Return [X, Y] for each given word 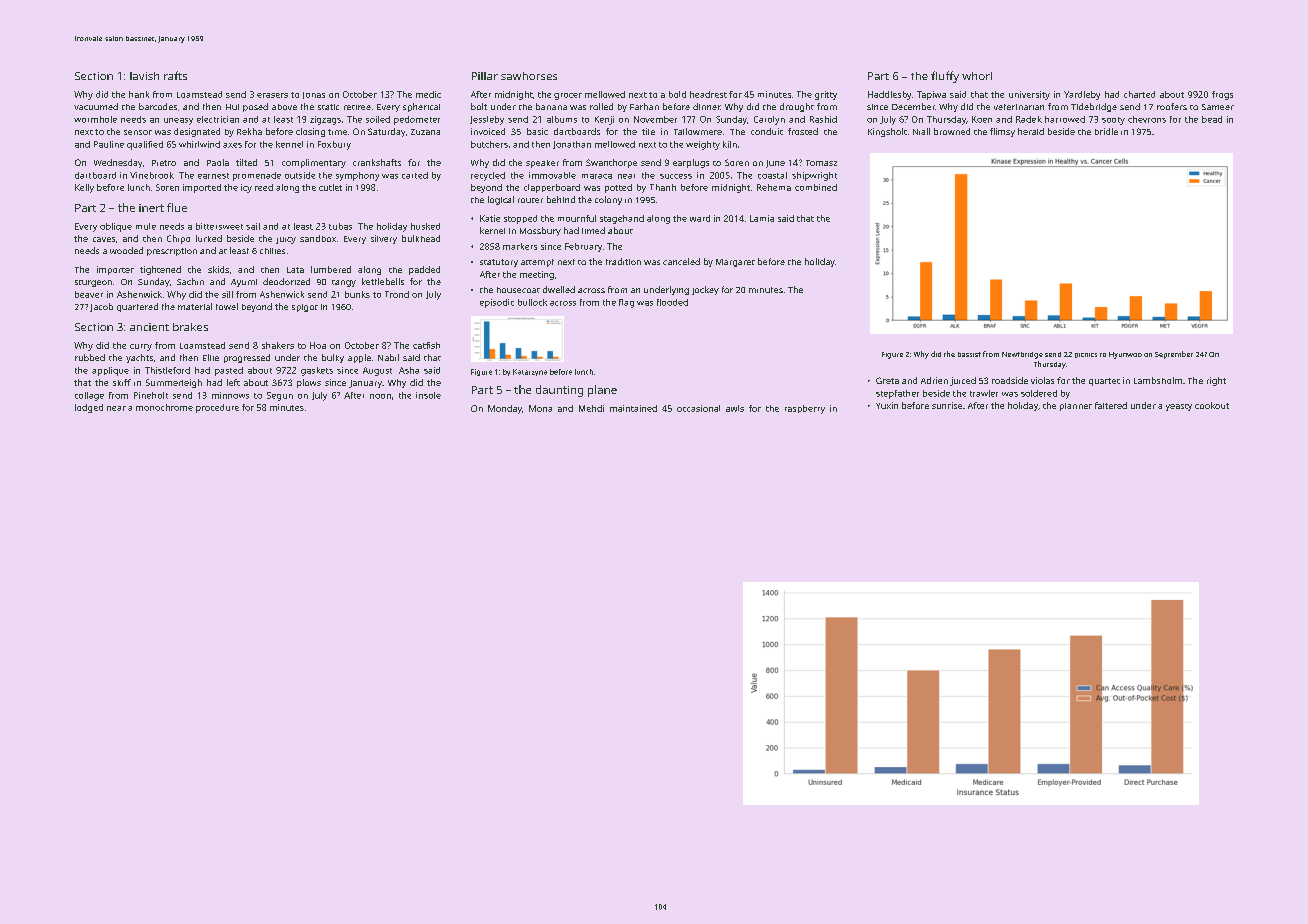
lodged [89, 408]
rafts [175, 75]
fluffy [945, 77]
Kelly [84, 188]
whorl [977, 76]
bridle [1106, 131]
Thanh [663, 187]
